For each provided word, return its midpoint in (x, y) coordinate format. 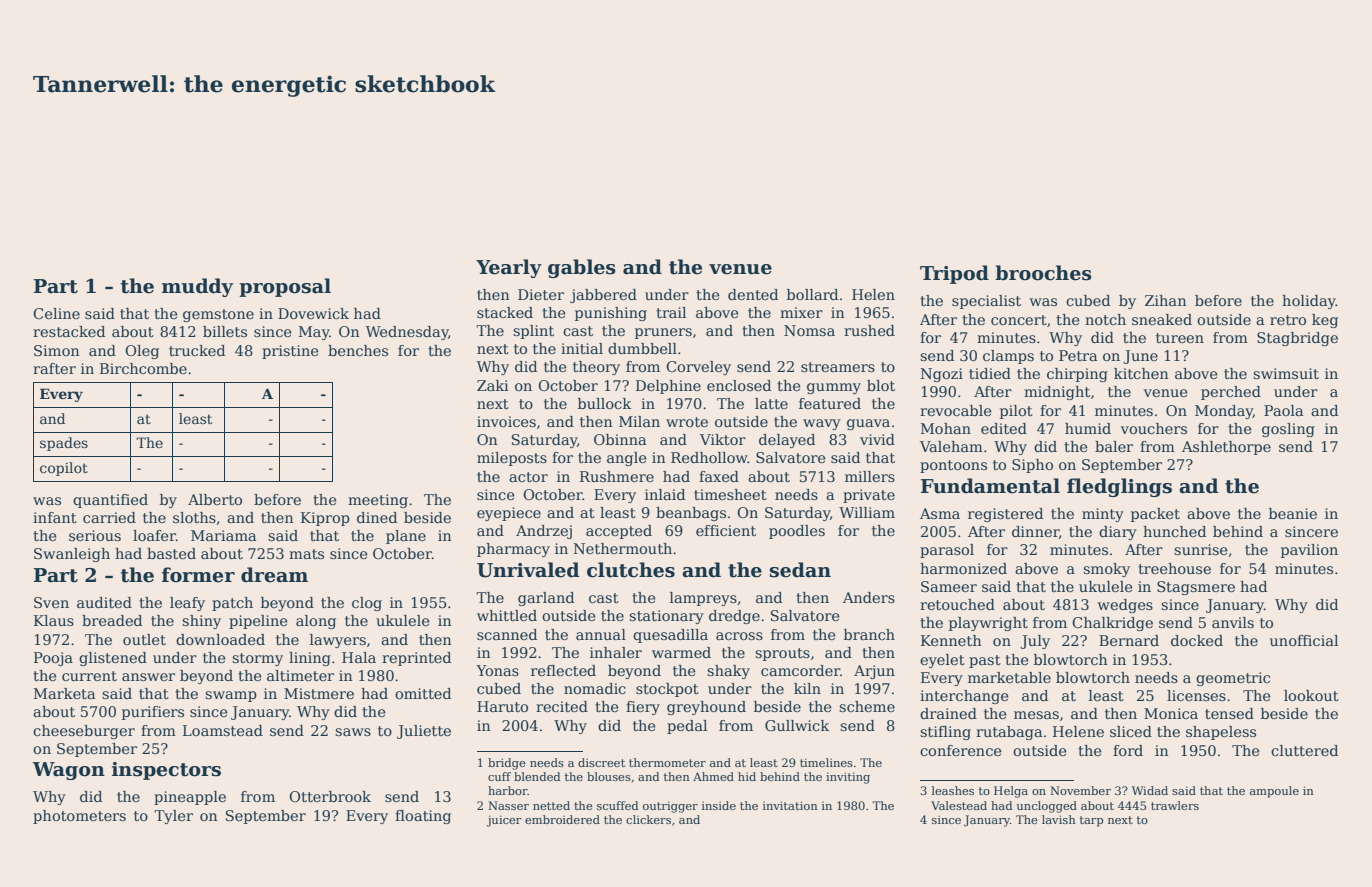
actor (528, 477)
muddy (197, 287)
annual (601, 634)
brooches (1043, 273)
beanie (1293, 513)
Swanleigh (72, 555)
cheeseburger (84, 732)
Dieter (541, 294)
